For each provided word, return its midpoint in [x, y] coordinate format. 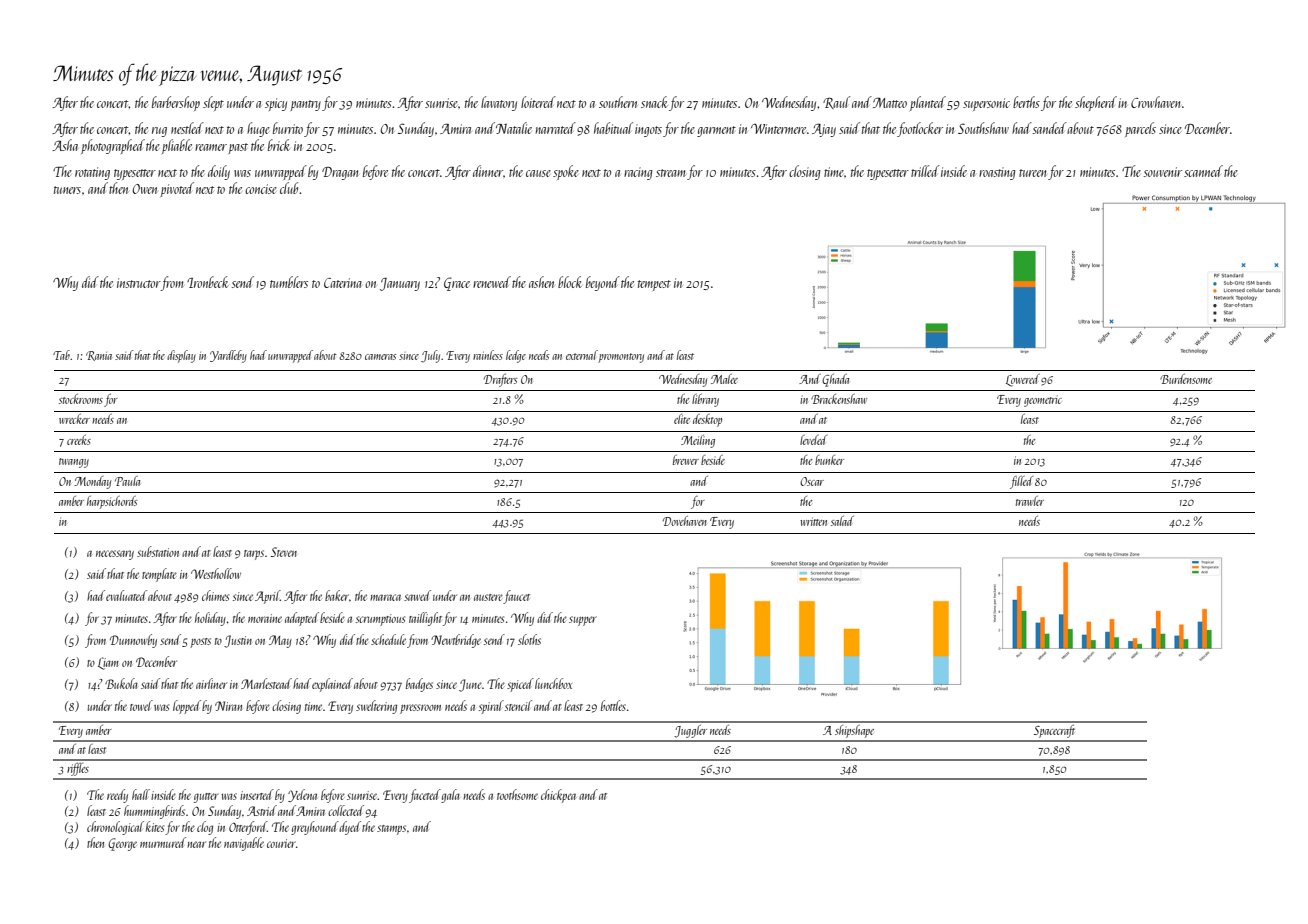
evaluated [126, 595]
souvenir [1163, 172]
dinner [488, 171]
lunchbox [553, 683]
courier [281, 843]
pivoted [177, 189]
